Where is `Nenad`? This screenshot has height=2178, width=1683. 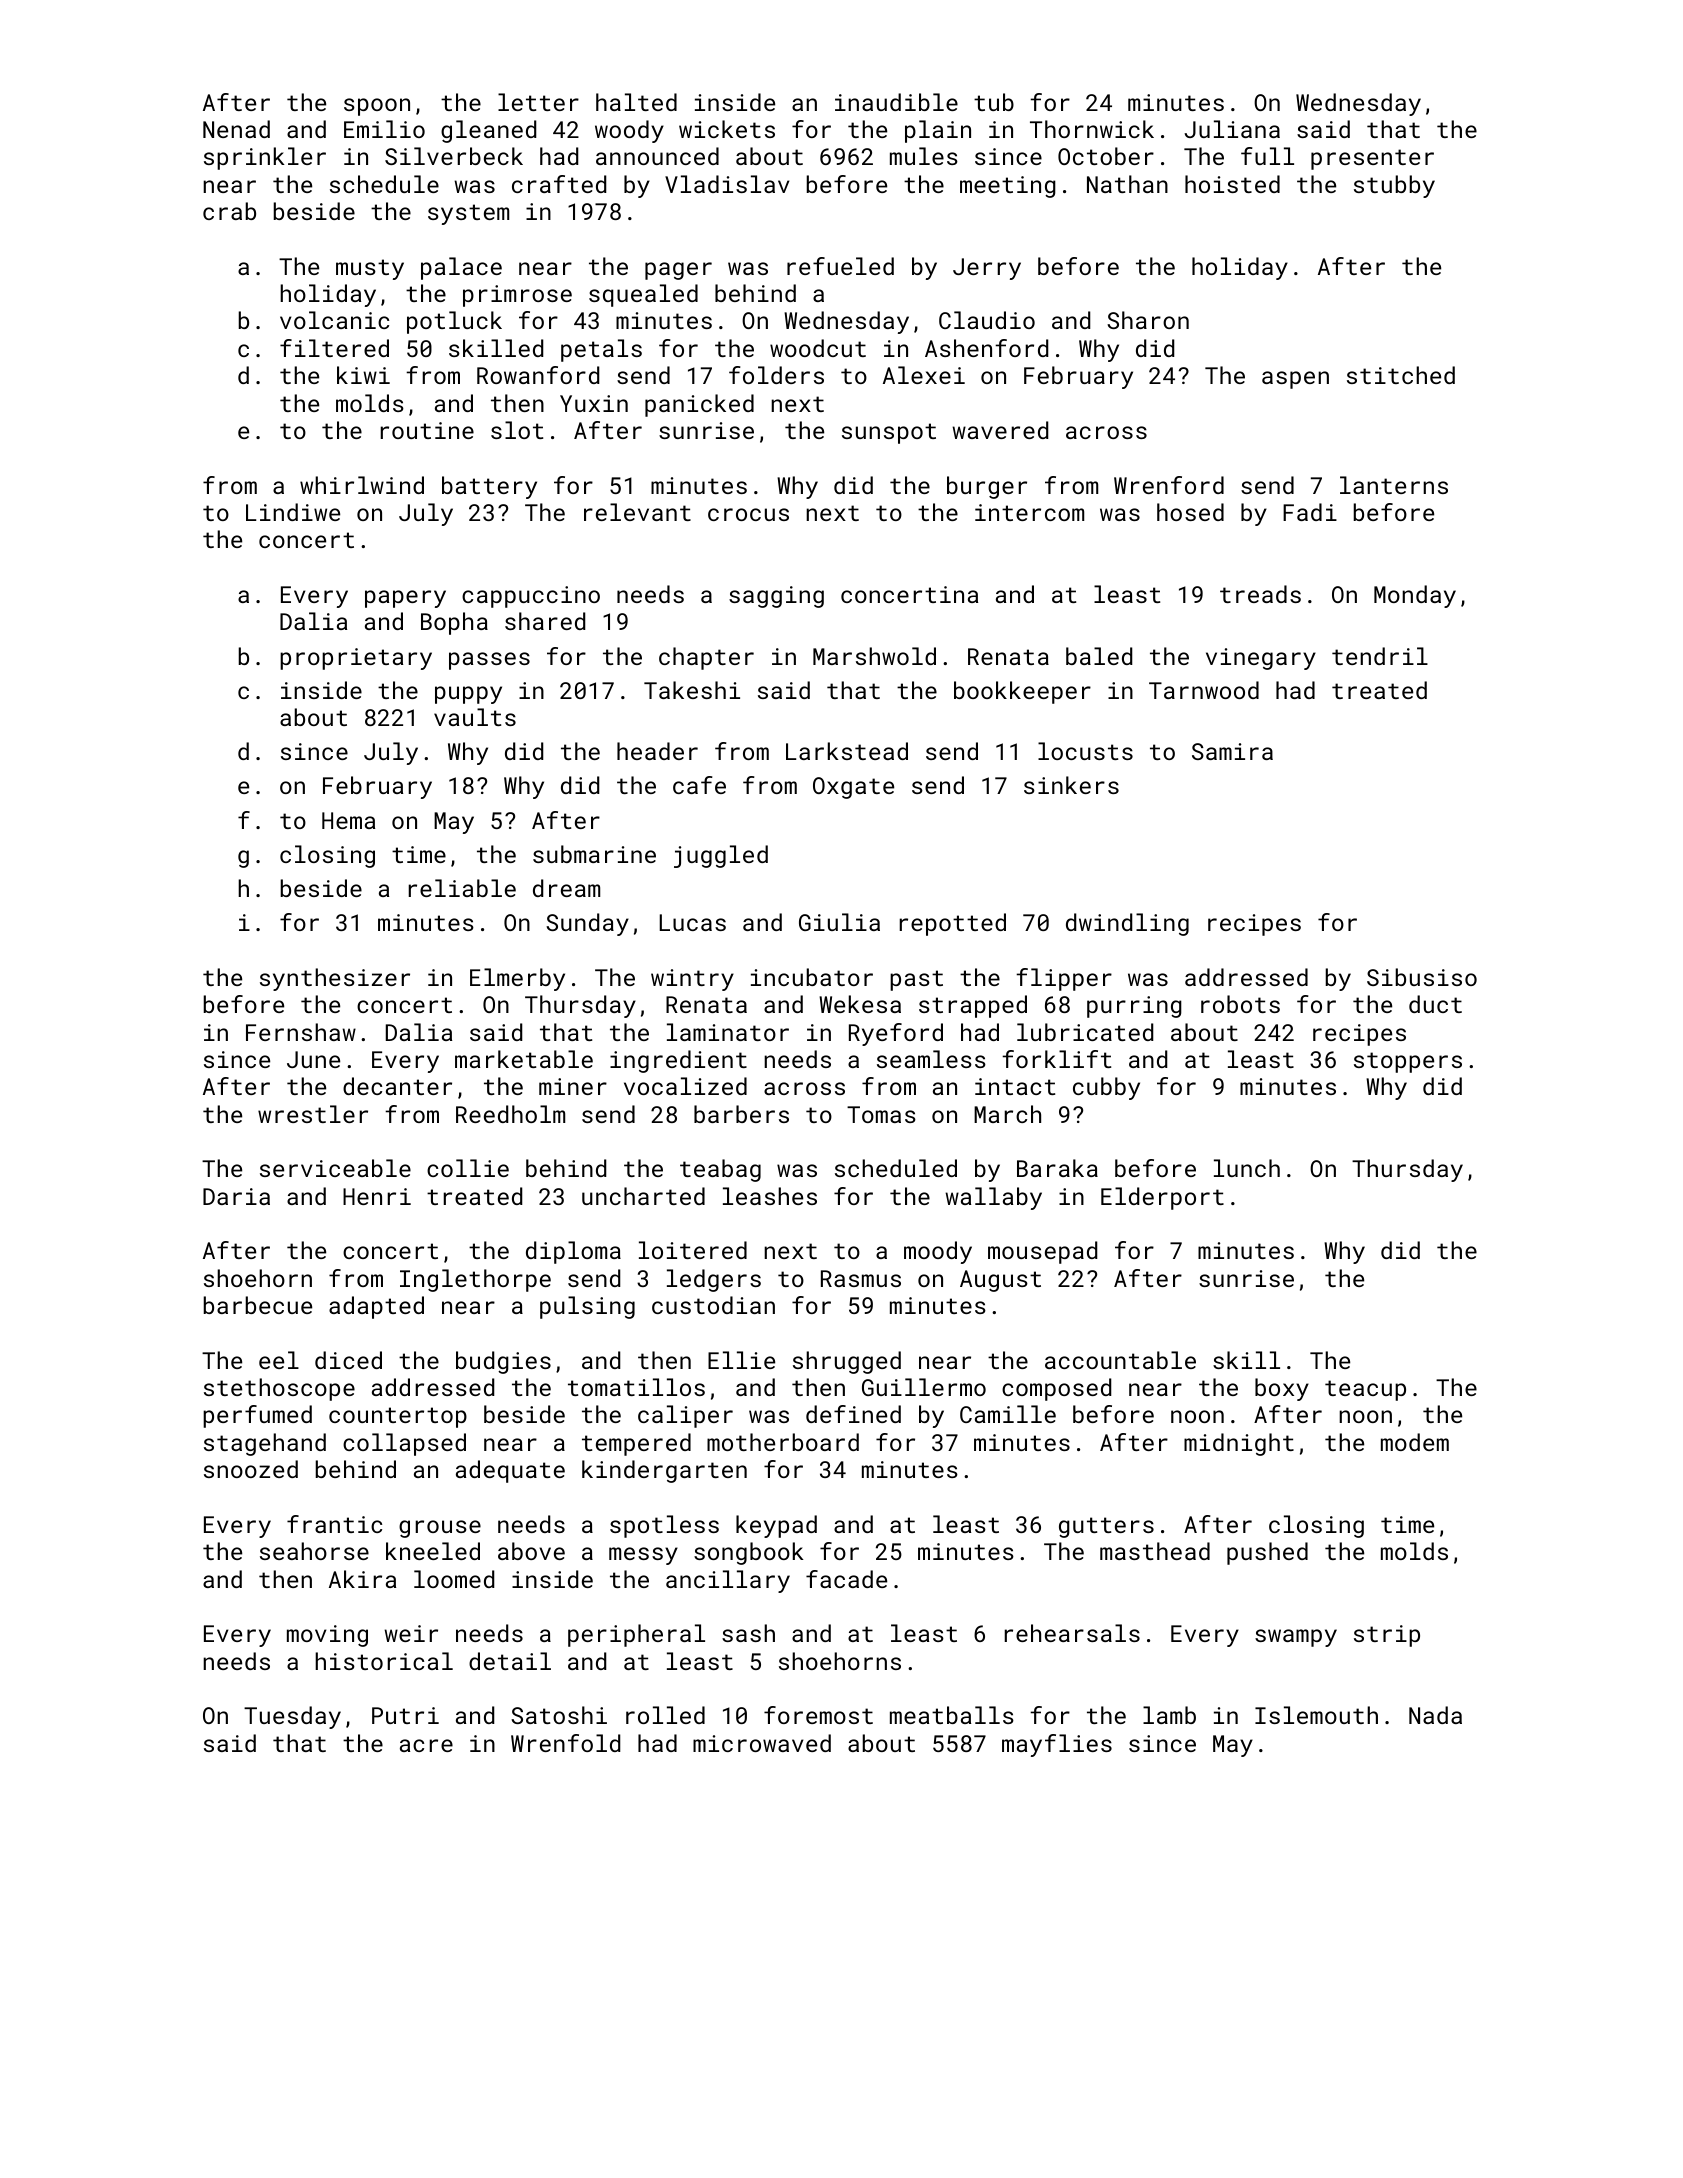 Nenad is located at coordinates (236, 129).
